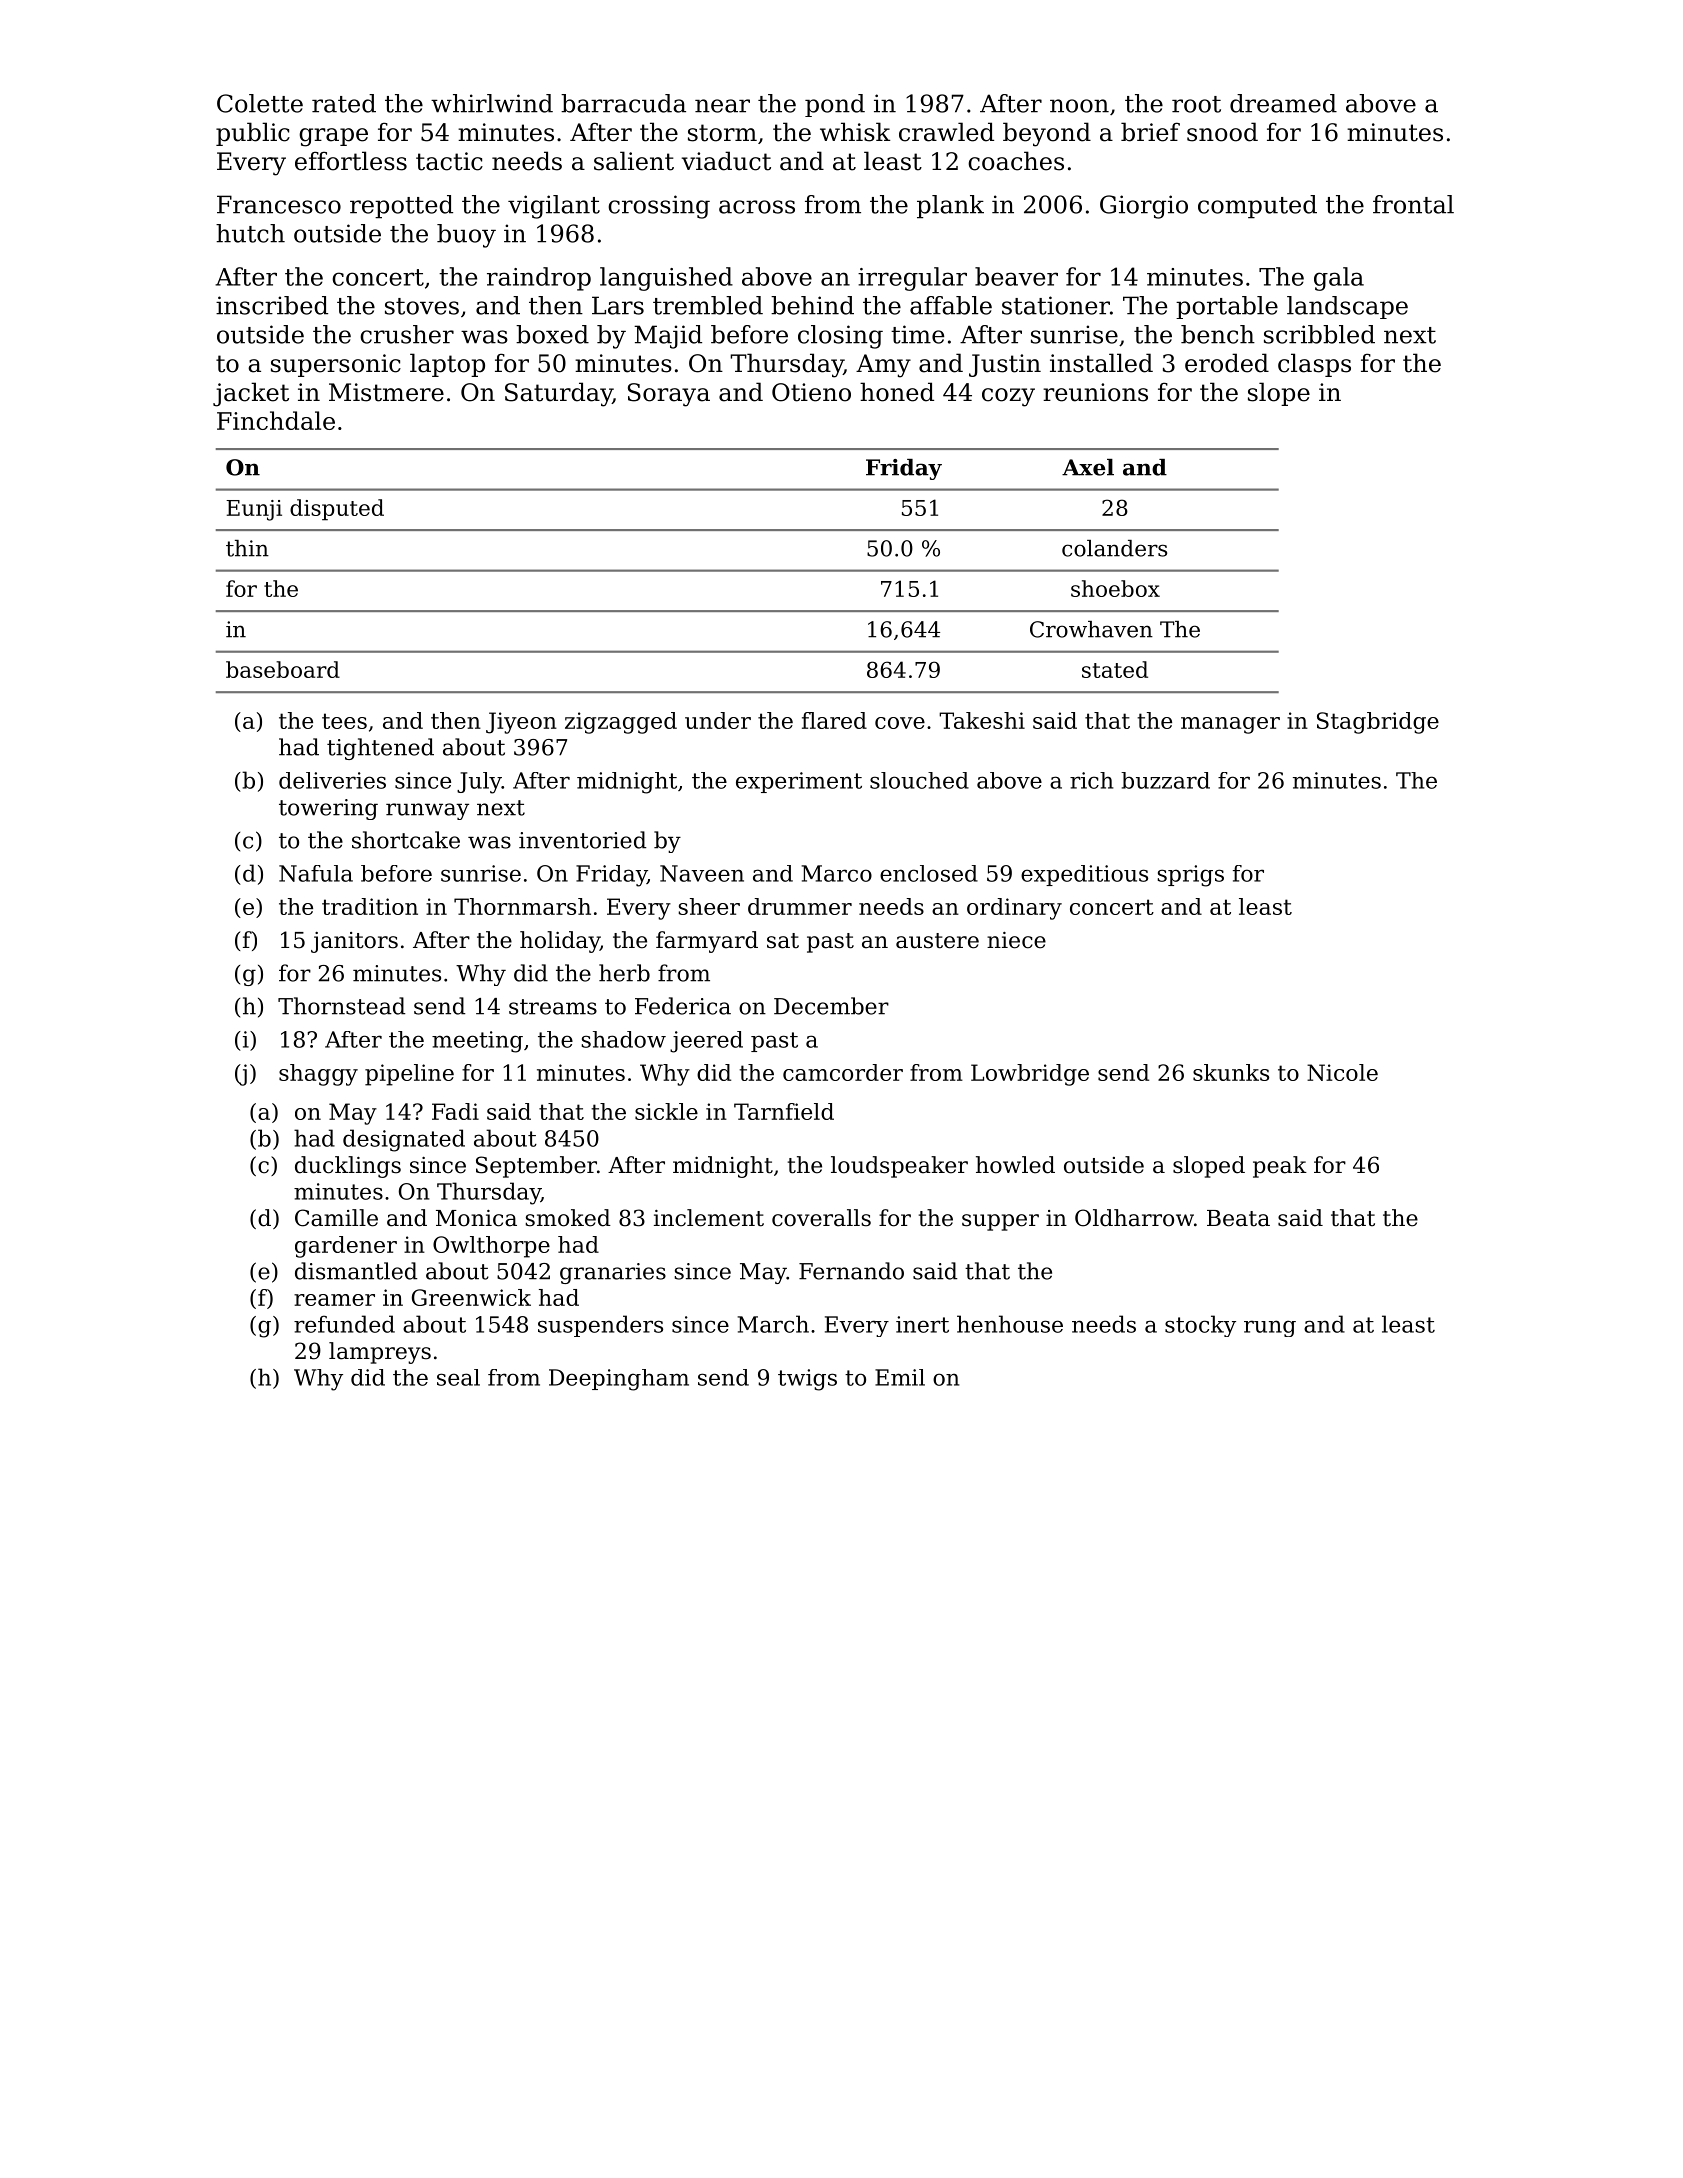 The image size is (1683, 2178). What do you see at coordinates (458, 1377) in the screenshot?
I see `seal` at bounding box center [458, 1377].
